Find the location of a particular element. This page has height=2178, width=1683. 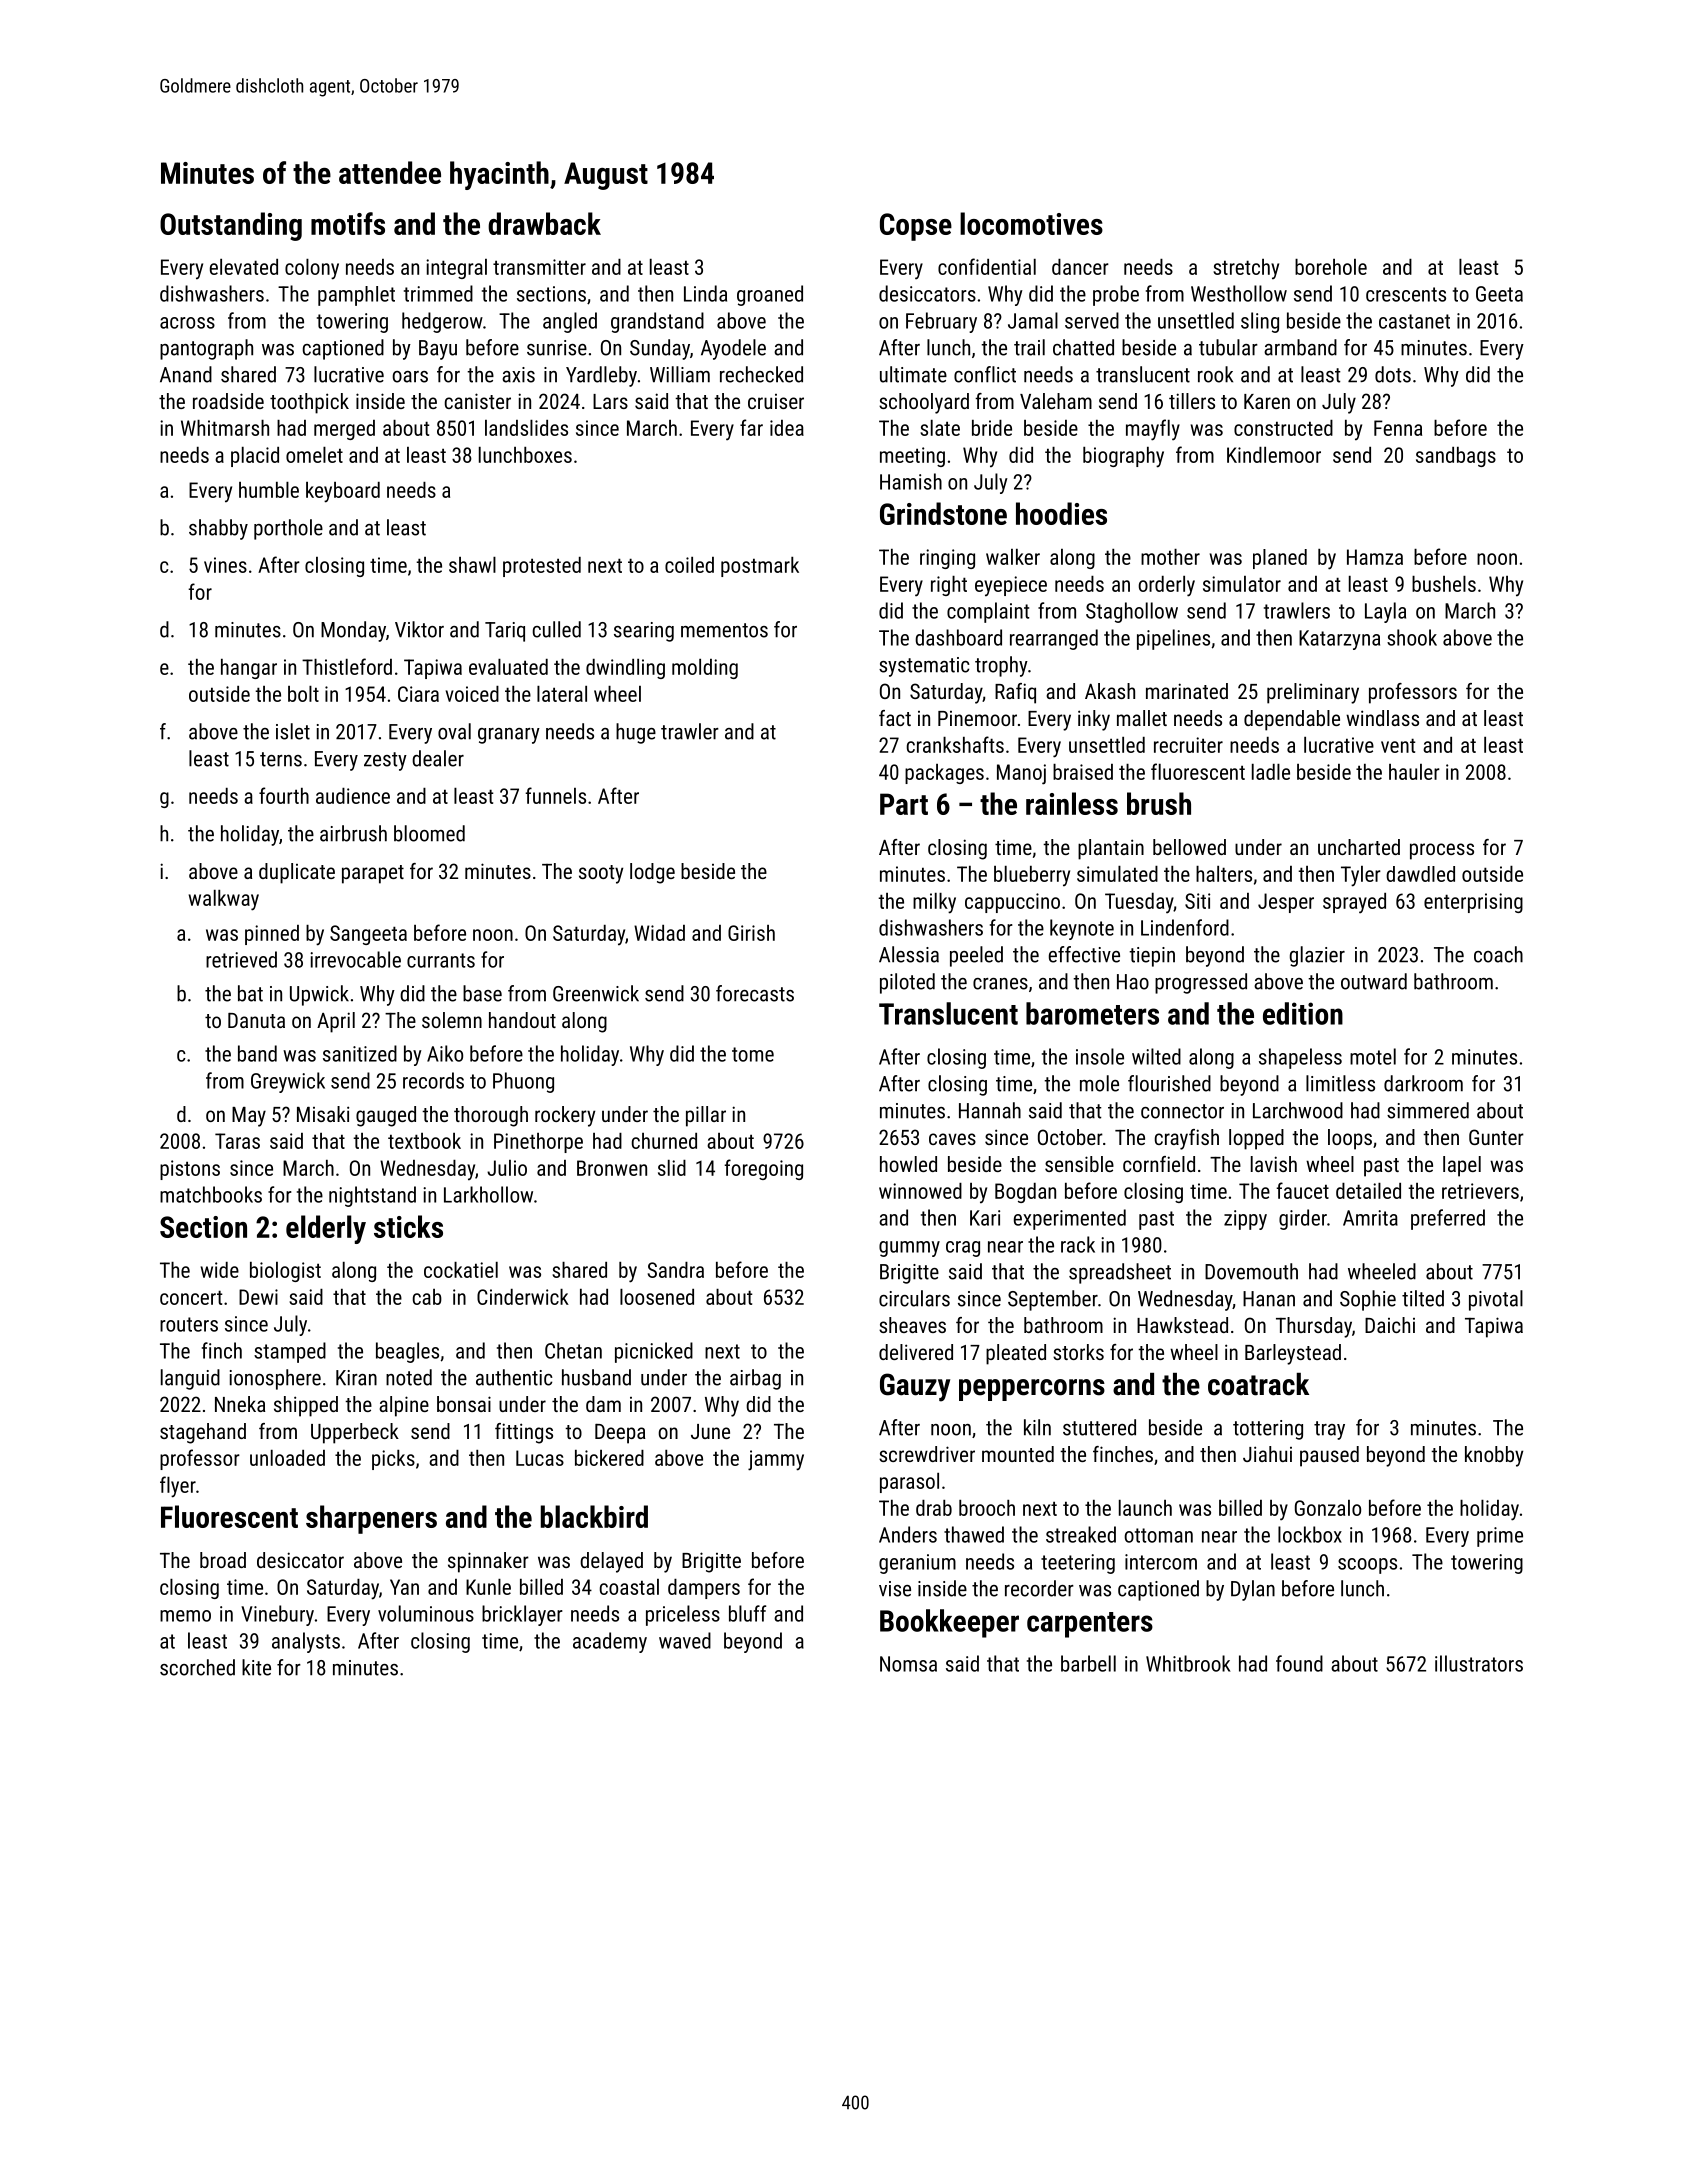

scorched is located at coordinates (197, 1667).
